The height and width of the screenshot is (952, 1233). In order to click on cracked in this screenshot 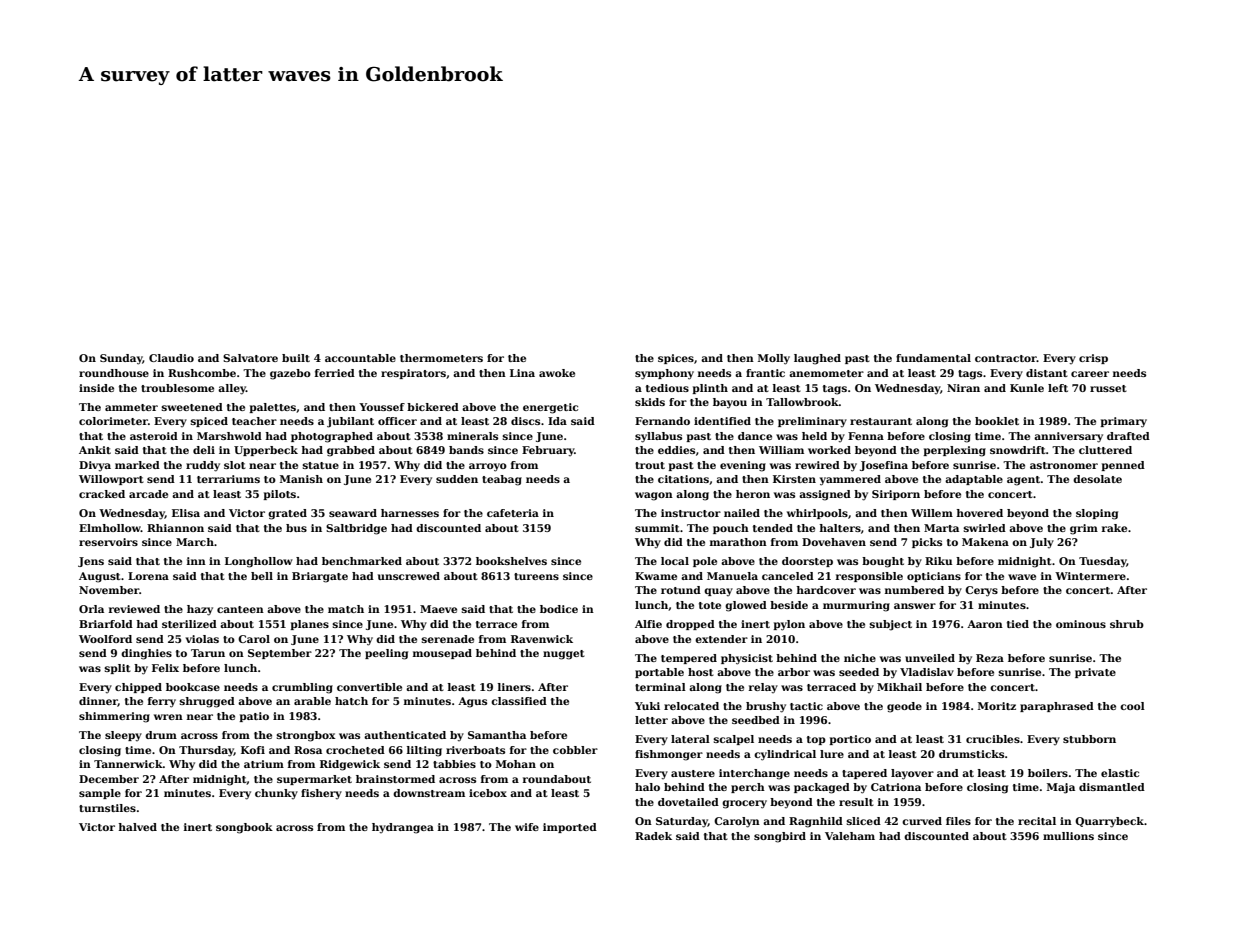, I will do `click(102, 494)`.
